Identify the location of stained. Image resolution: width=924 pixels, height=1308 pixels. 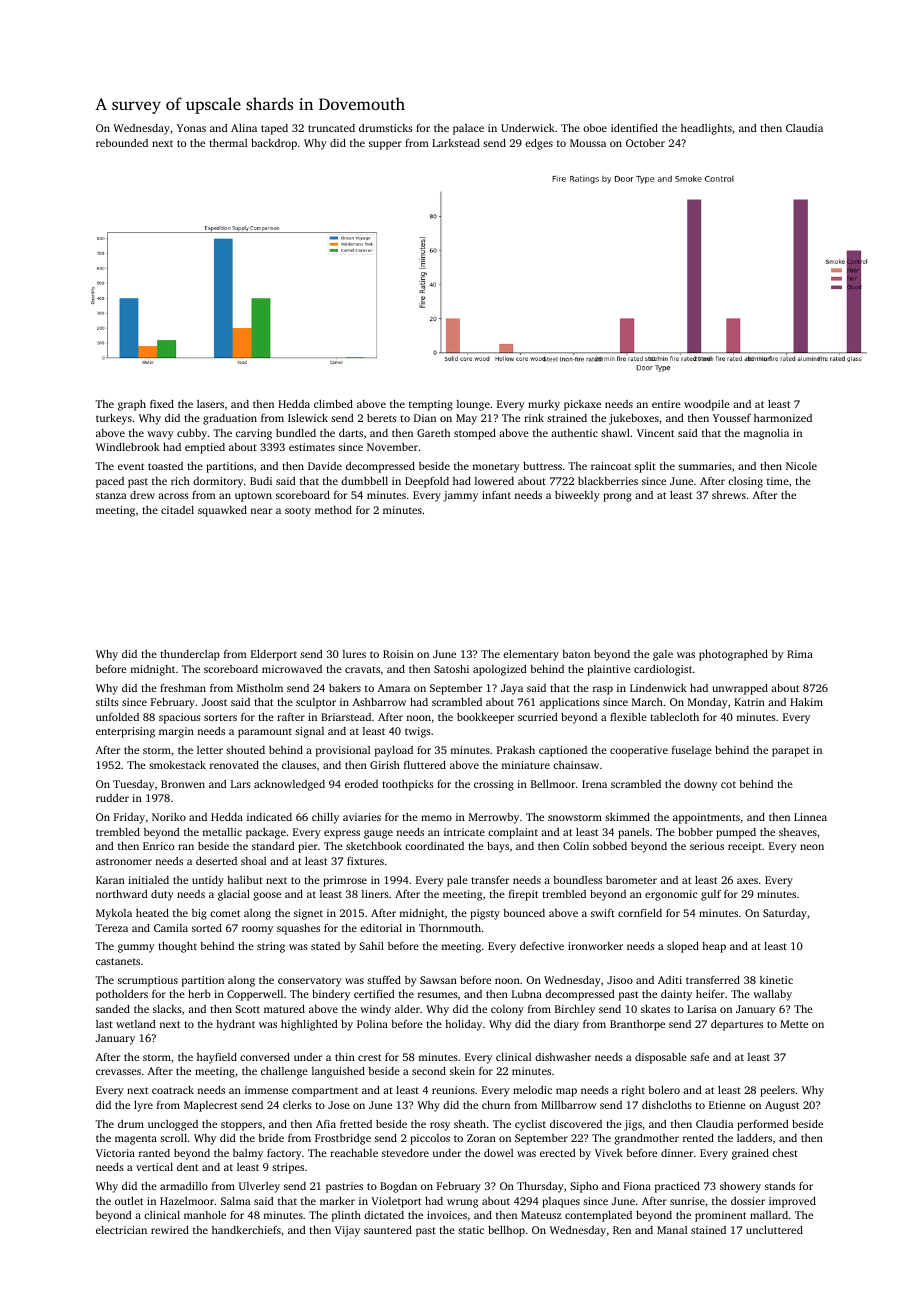
(708, 1230).
